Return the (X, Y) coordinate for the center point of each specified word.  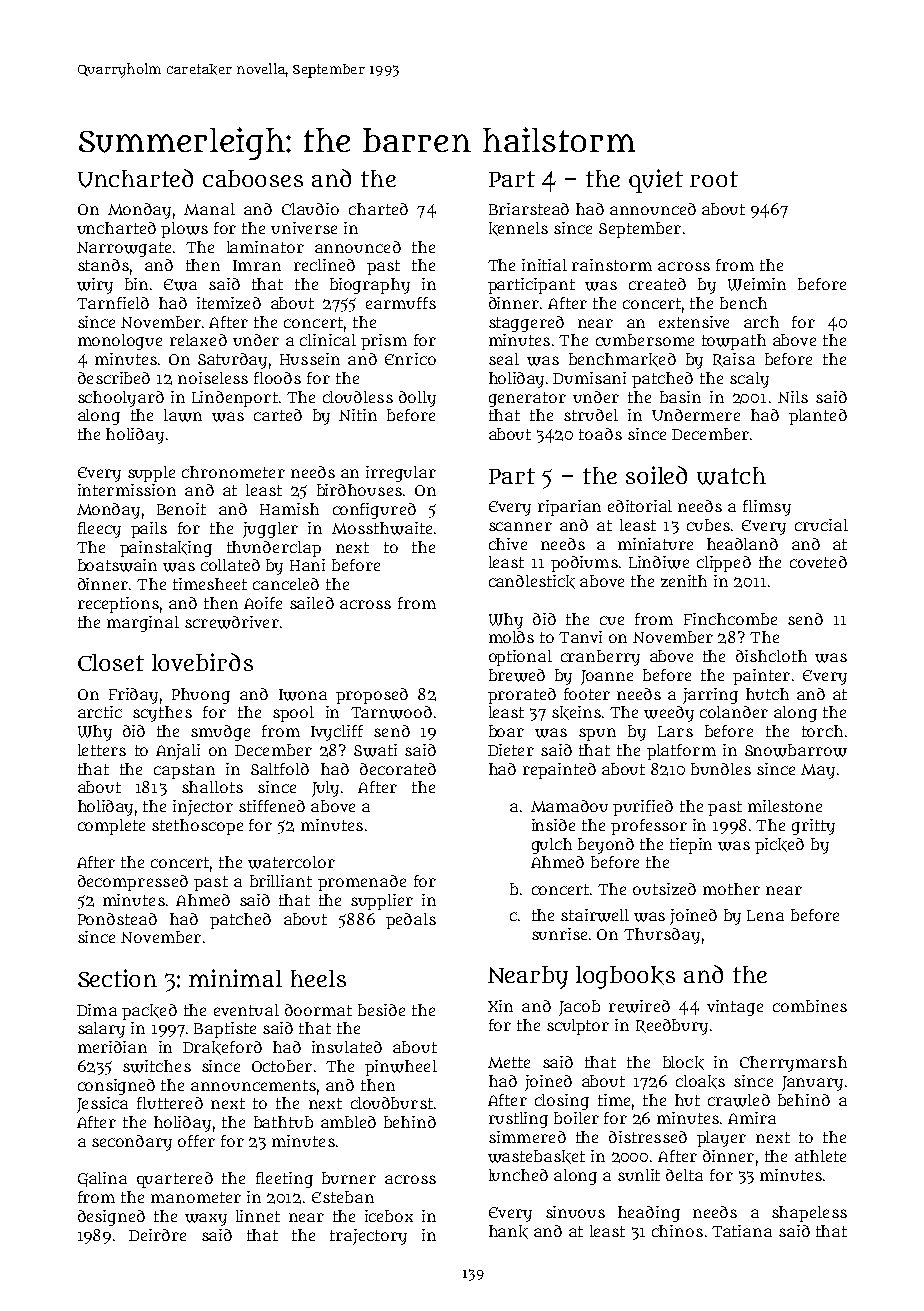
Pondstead (117, 919)
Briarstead (529, 209)
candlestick (532, 582)
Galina (102, 1179)
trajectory (368, 1237)
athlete (820, 1156)
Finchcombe (730, 619)
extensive (694, 322)
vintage (735, 1008)
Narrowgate (124, 249)
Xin (500, 1006)
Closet (111, 662)
